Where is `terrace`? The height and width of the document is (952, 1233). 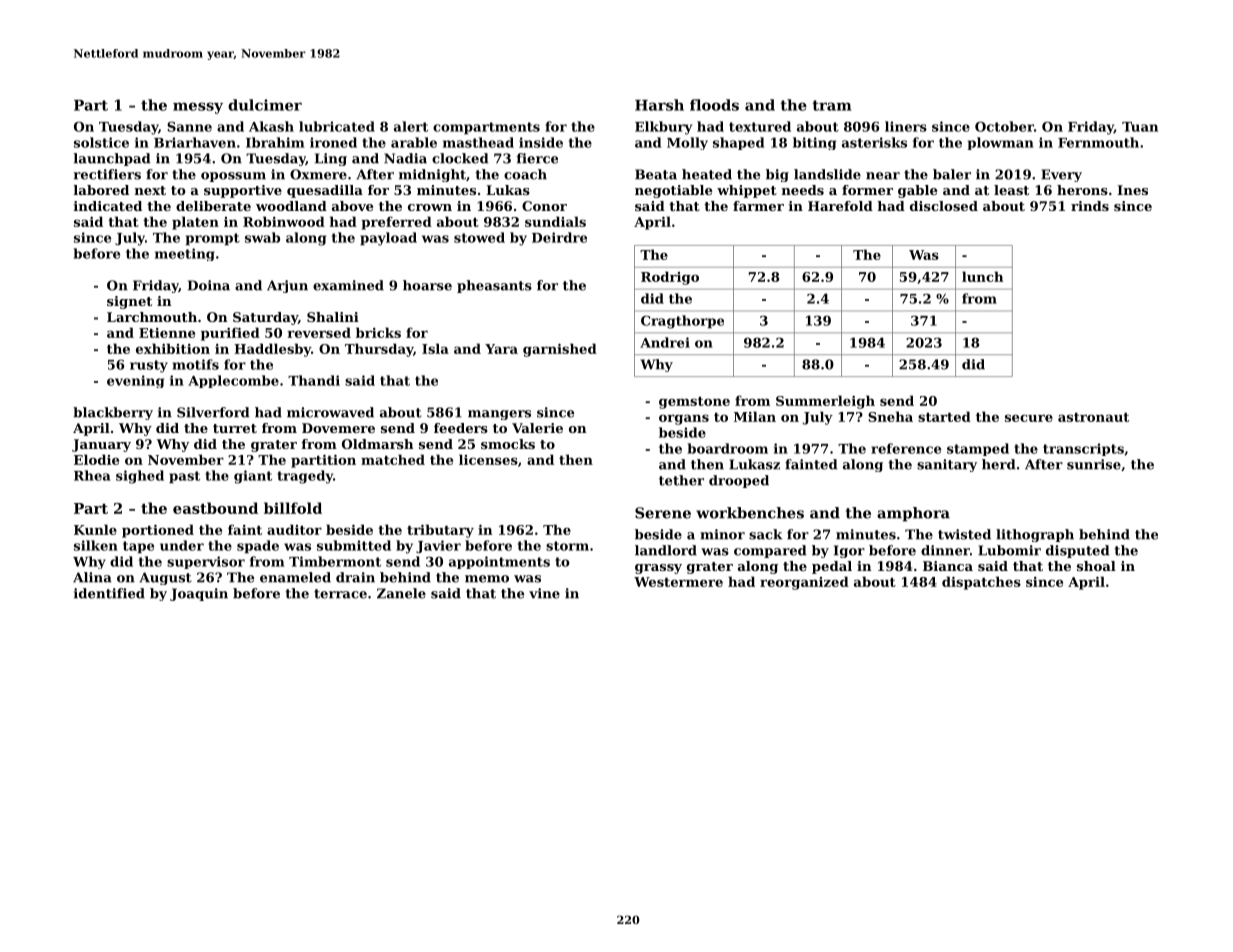 terrace is located at coordinates (340, 594).
